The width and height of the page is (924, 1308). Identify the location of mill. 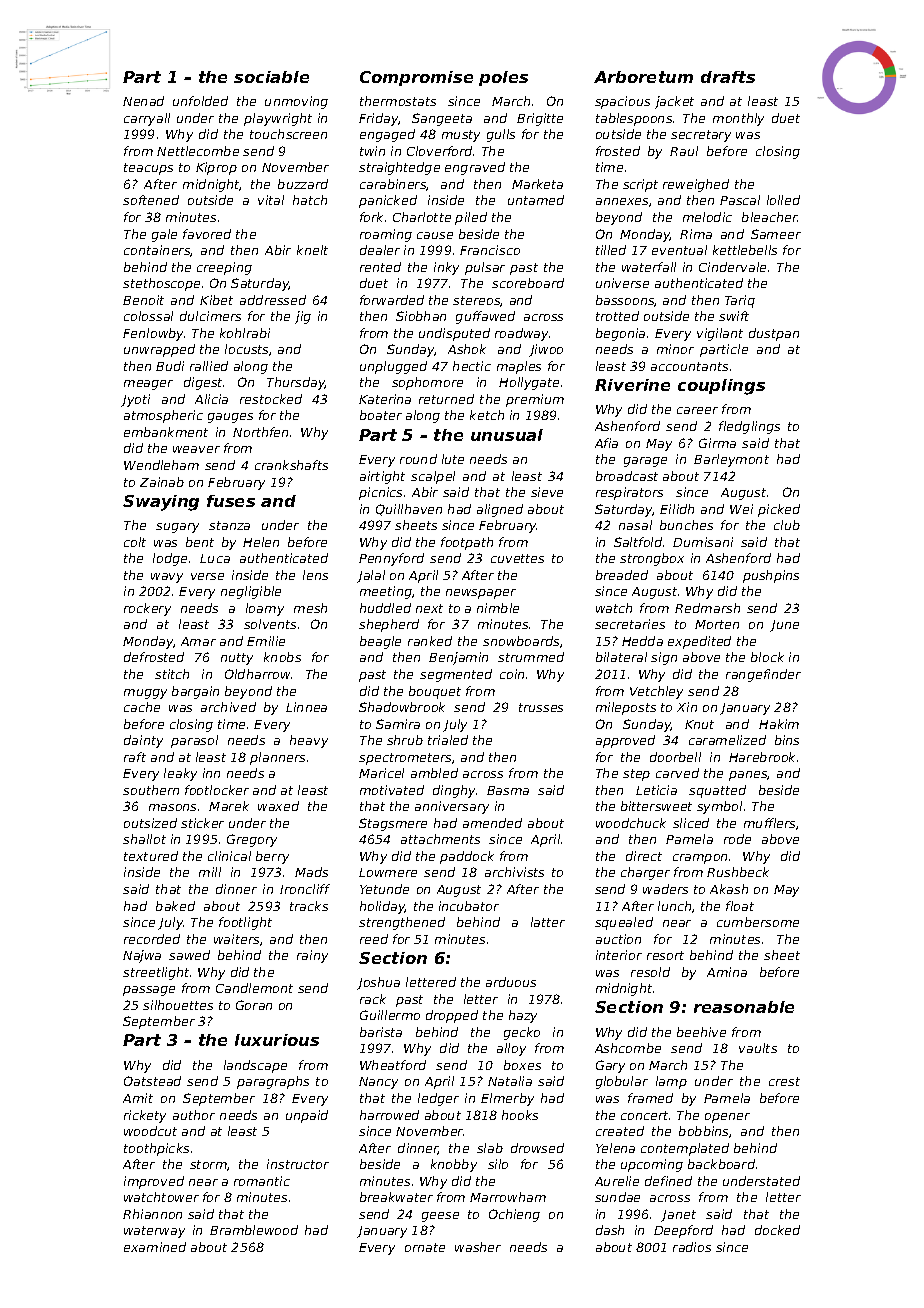
(210, 872).
